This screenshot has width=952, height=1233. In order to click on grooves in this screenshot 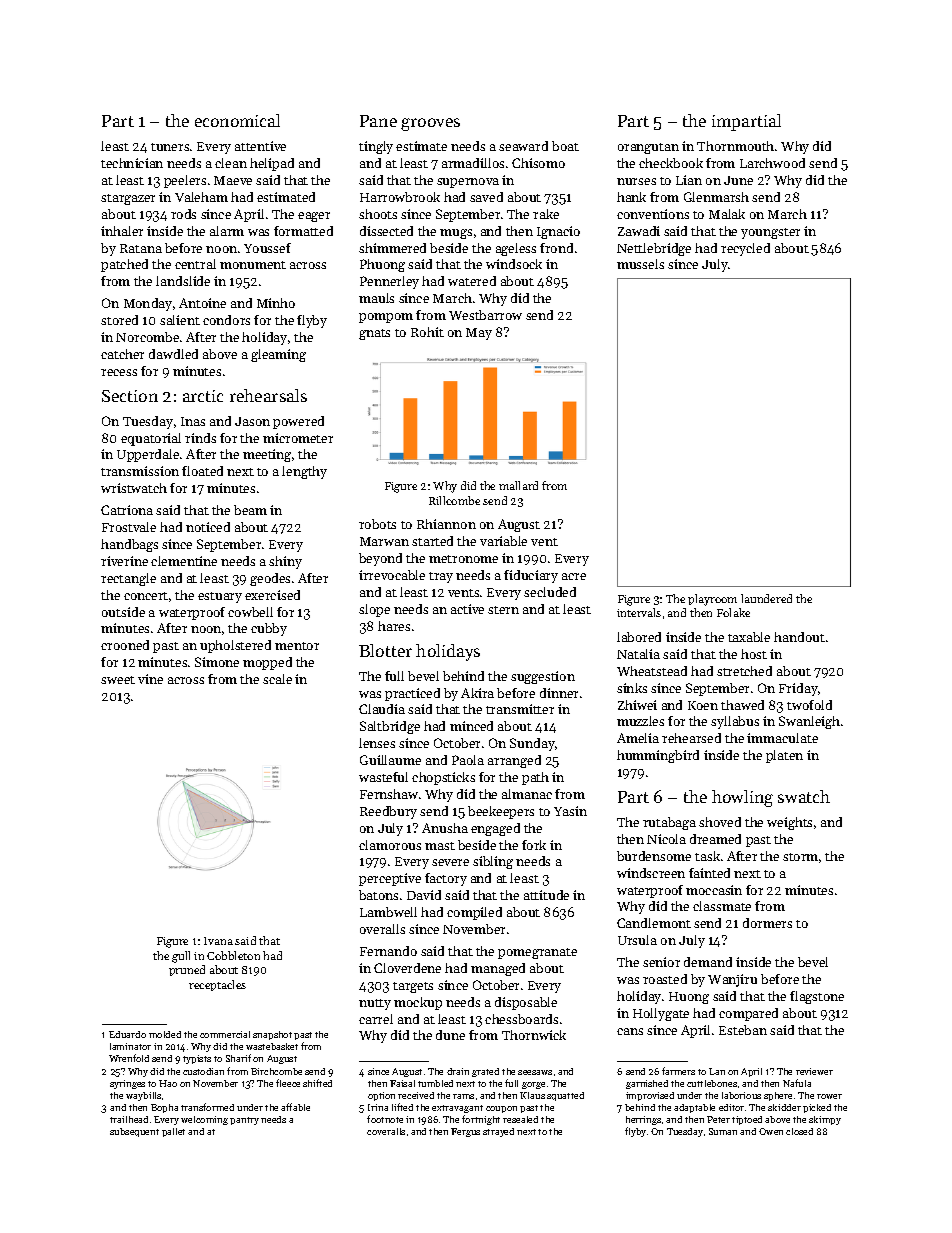, I will do `click(430, 124)`.
